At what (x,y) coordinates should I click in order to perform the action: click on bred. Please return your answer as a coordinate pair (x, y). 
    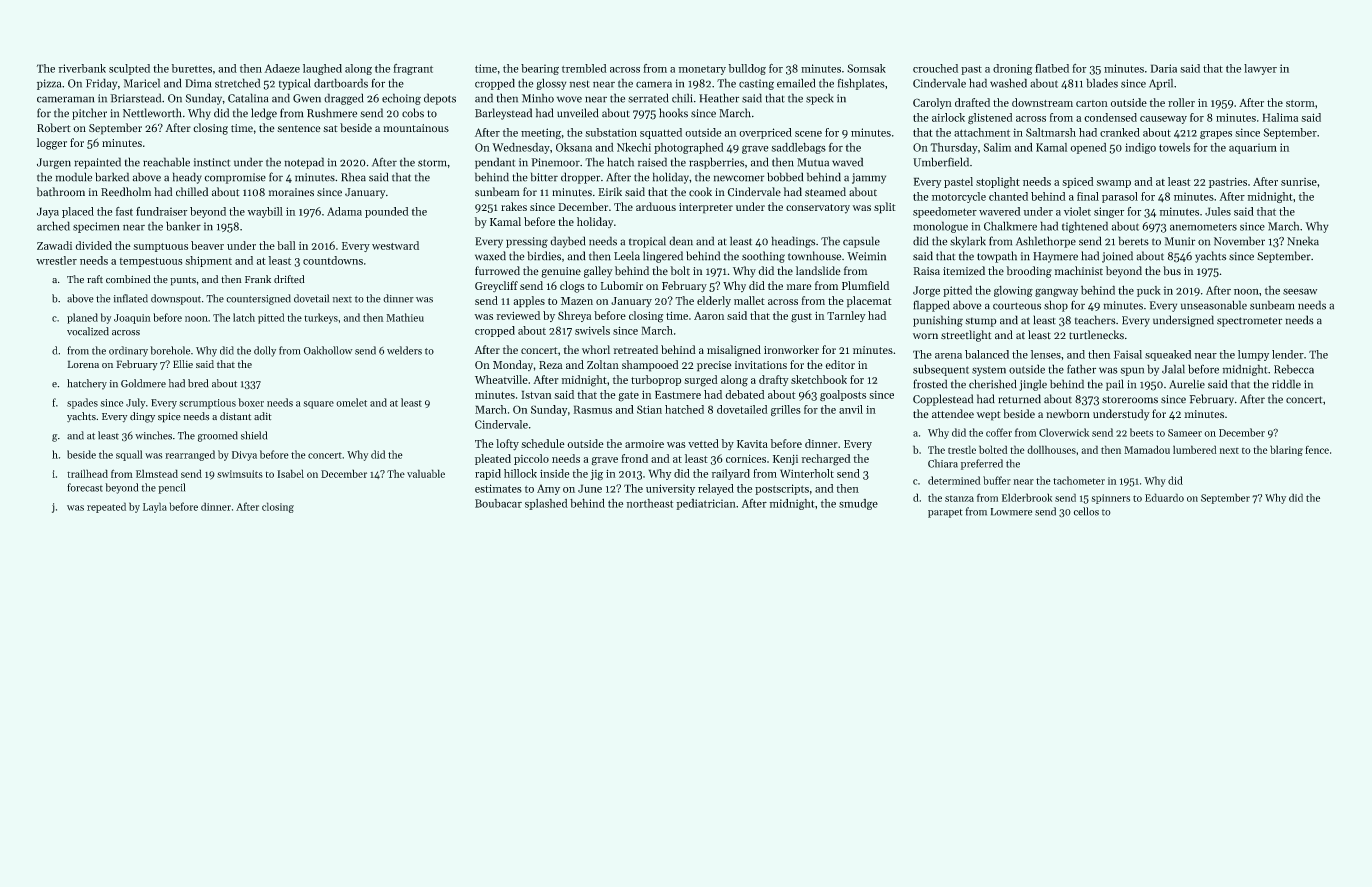
    Looking at the image, I should click on (198, 383).
